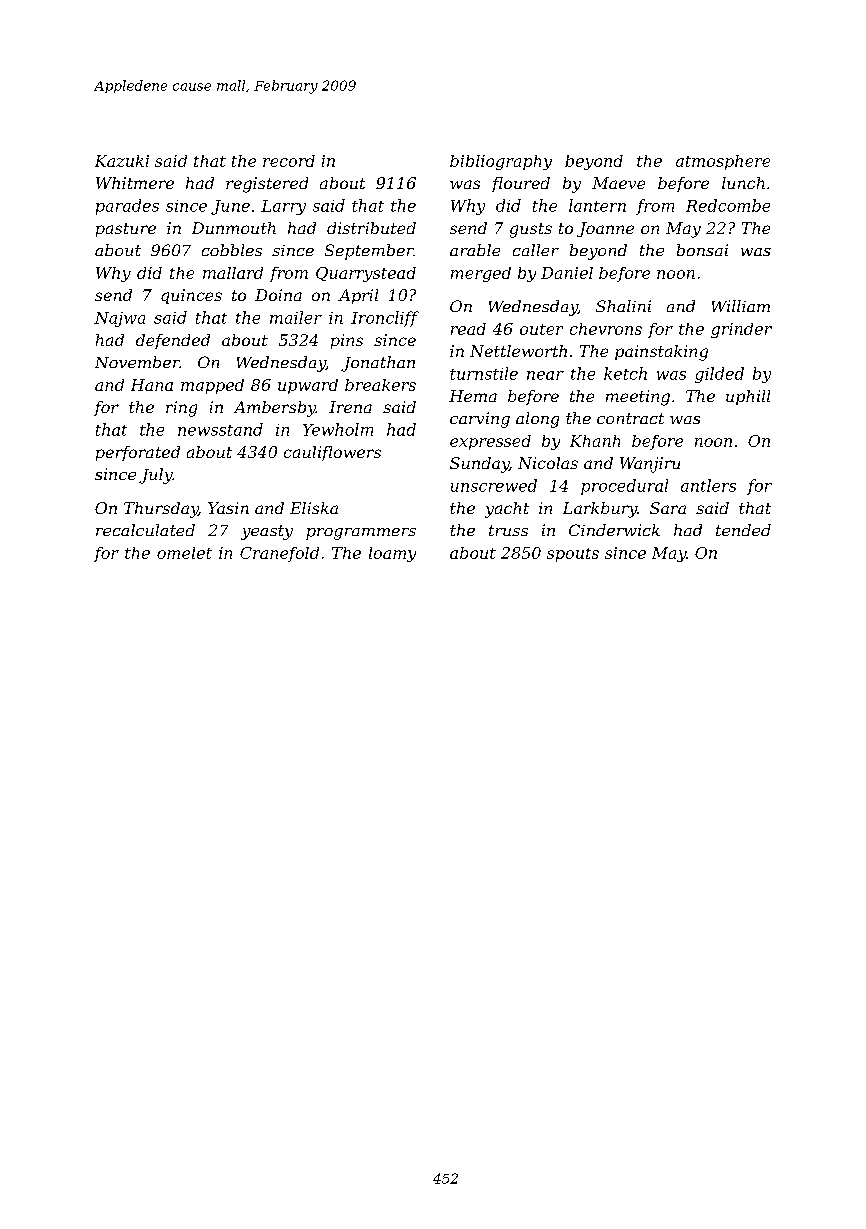 Image resolution: width=866 pixels, height=1229 pixels. I want to click on pasture, so click(126, 230).
